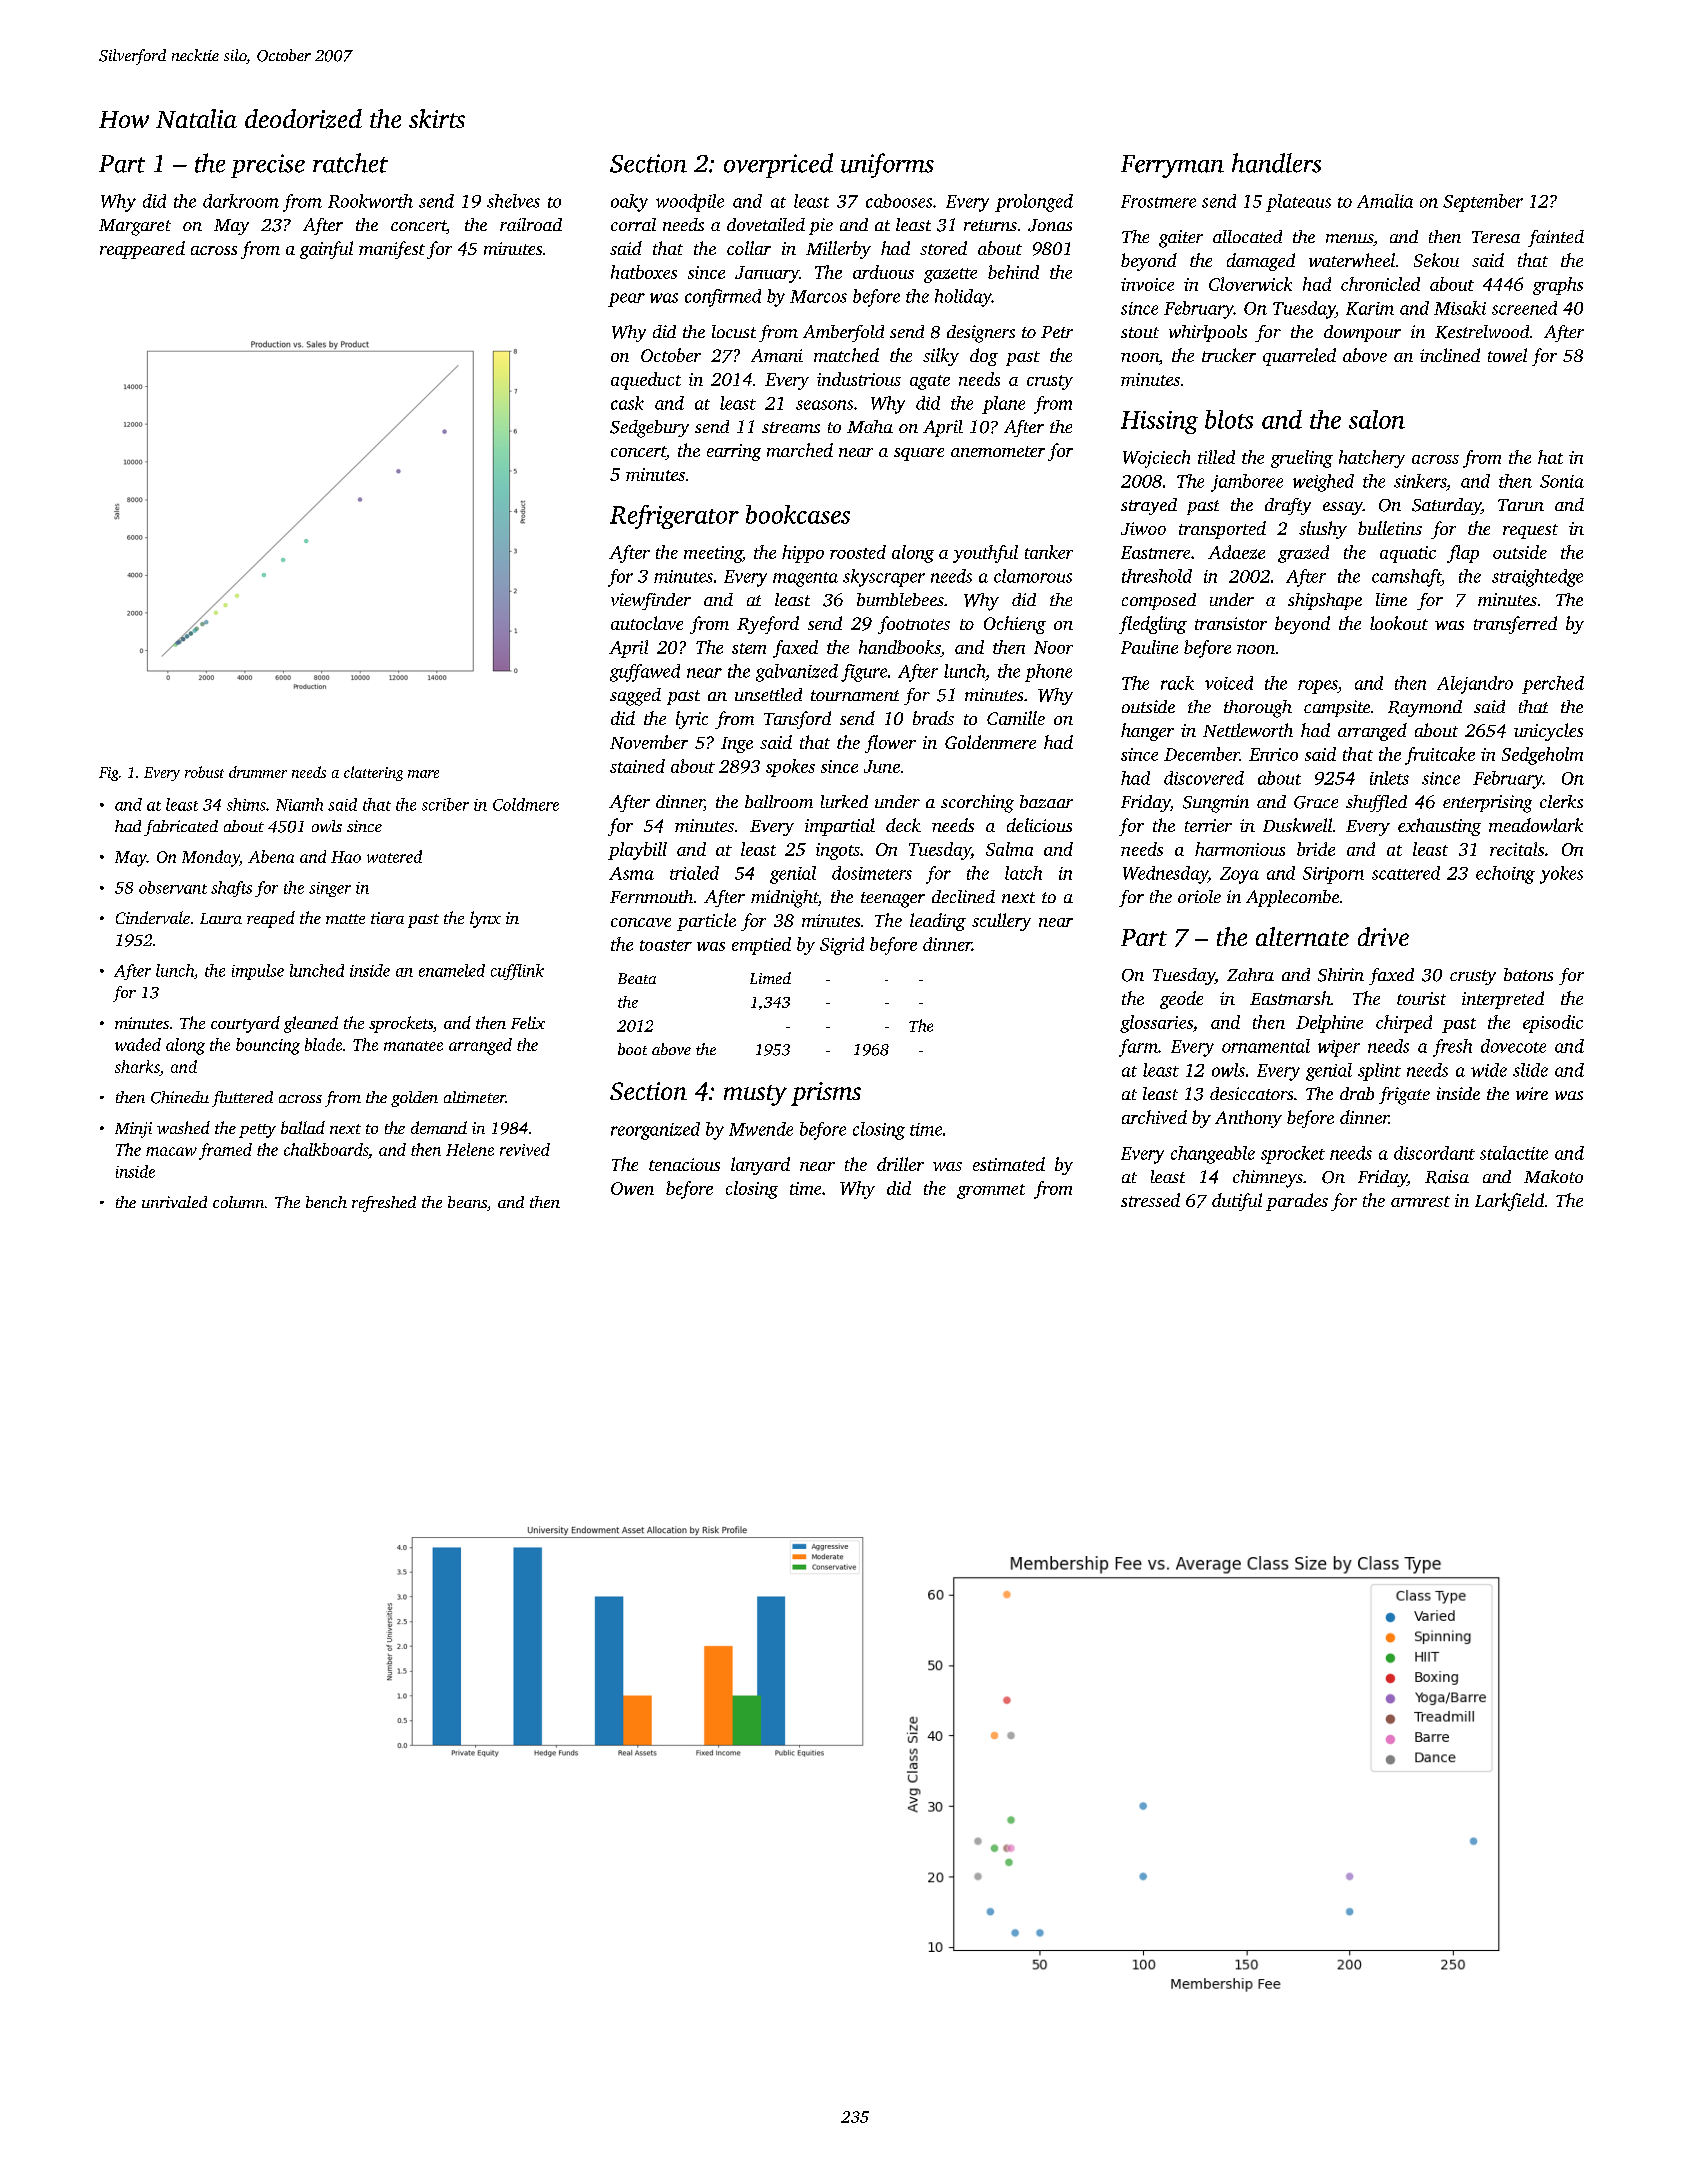 The height and width of the image is (2178, 1683). What do you see at coordinates (326, 1202) in the image?
I see `bench` at bounding box center [326, 1202].
